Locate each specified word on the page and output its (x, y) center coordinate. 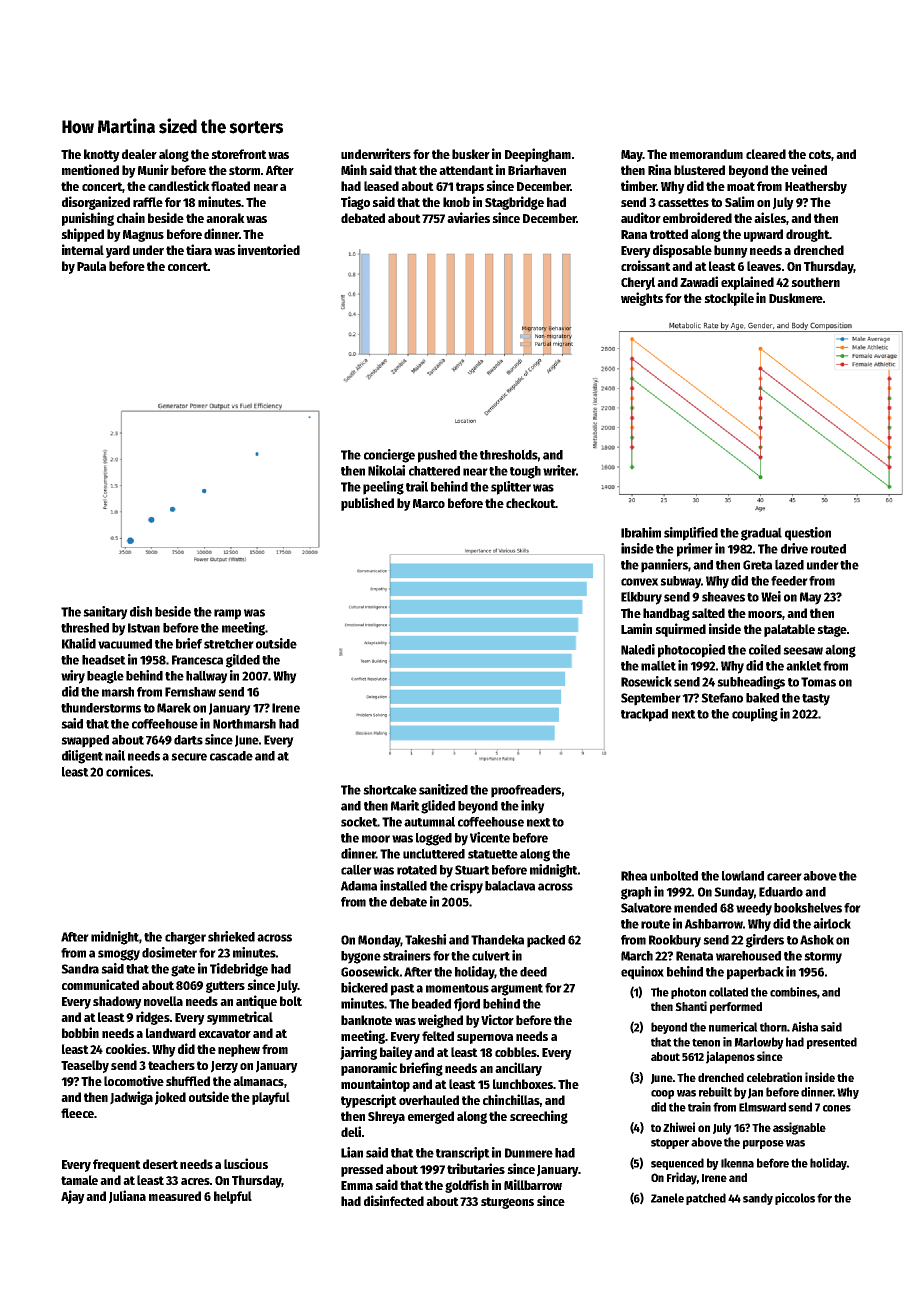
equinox (642, 973)
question (808, 534)
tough (525, 472)
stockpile (729, 299)
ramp (227, 614)
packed (546, 941)
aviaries (468, 217)
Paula (91, 266)
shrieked (231, 936)
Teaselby (85, 1066)
